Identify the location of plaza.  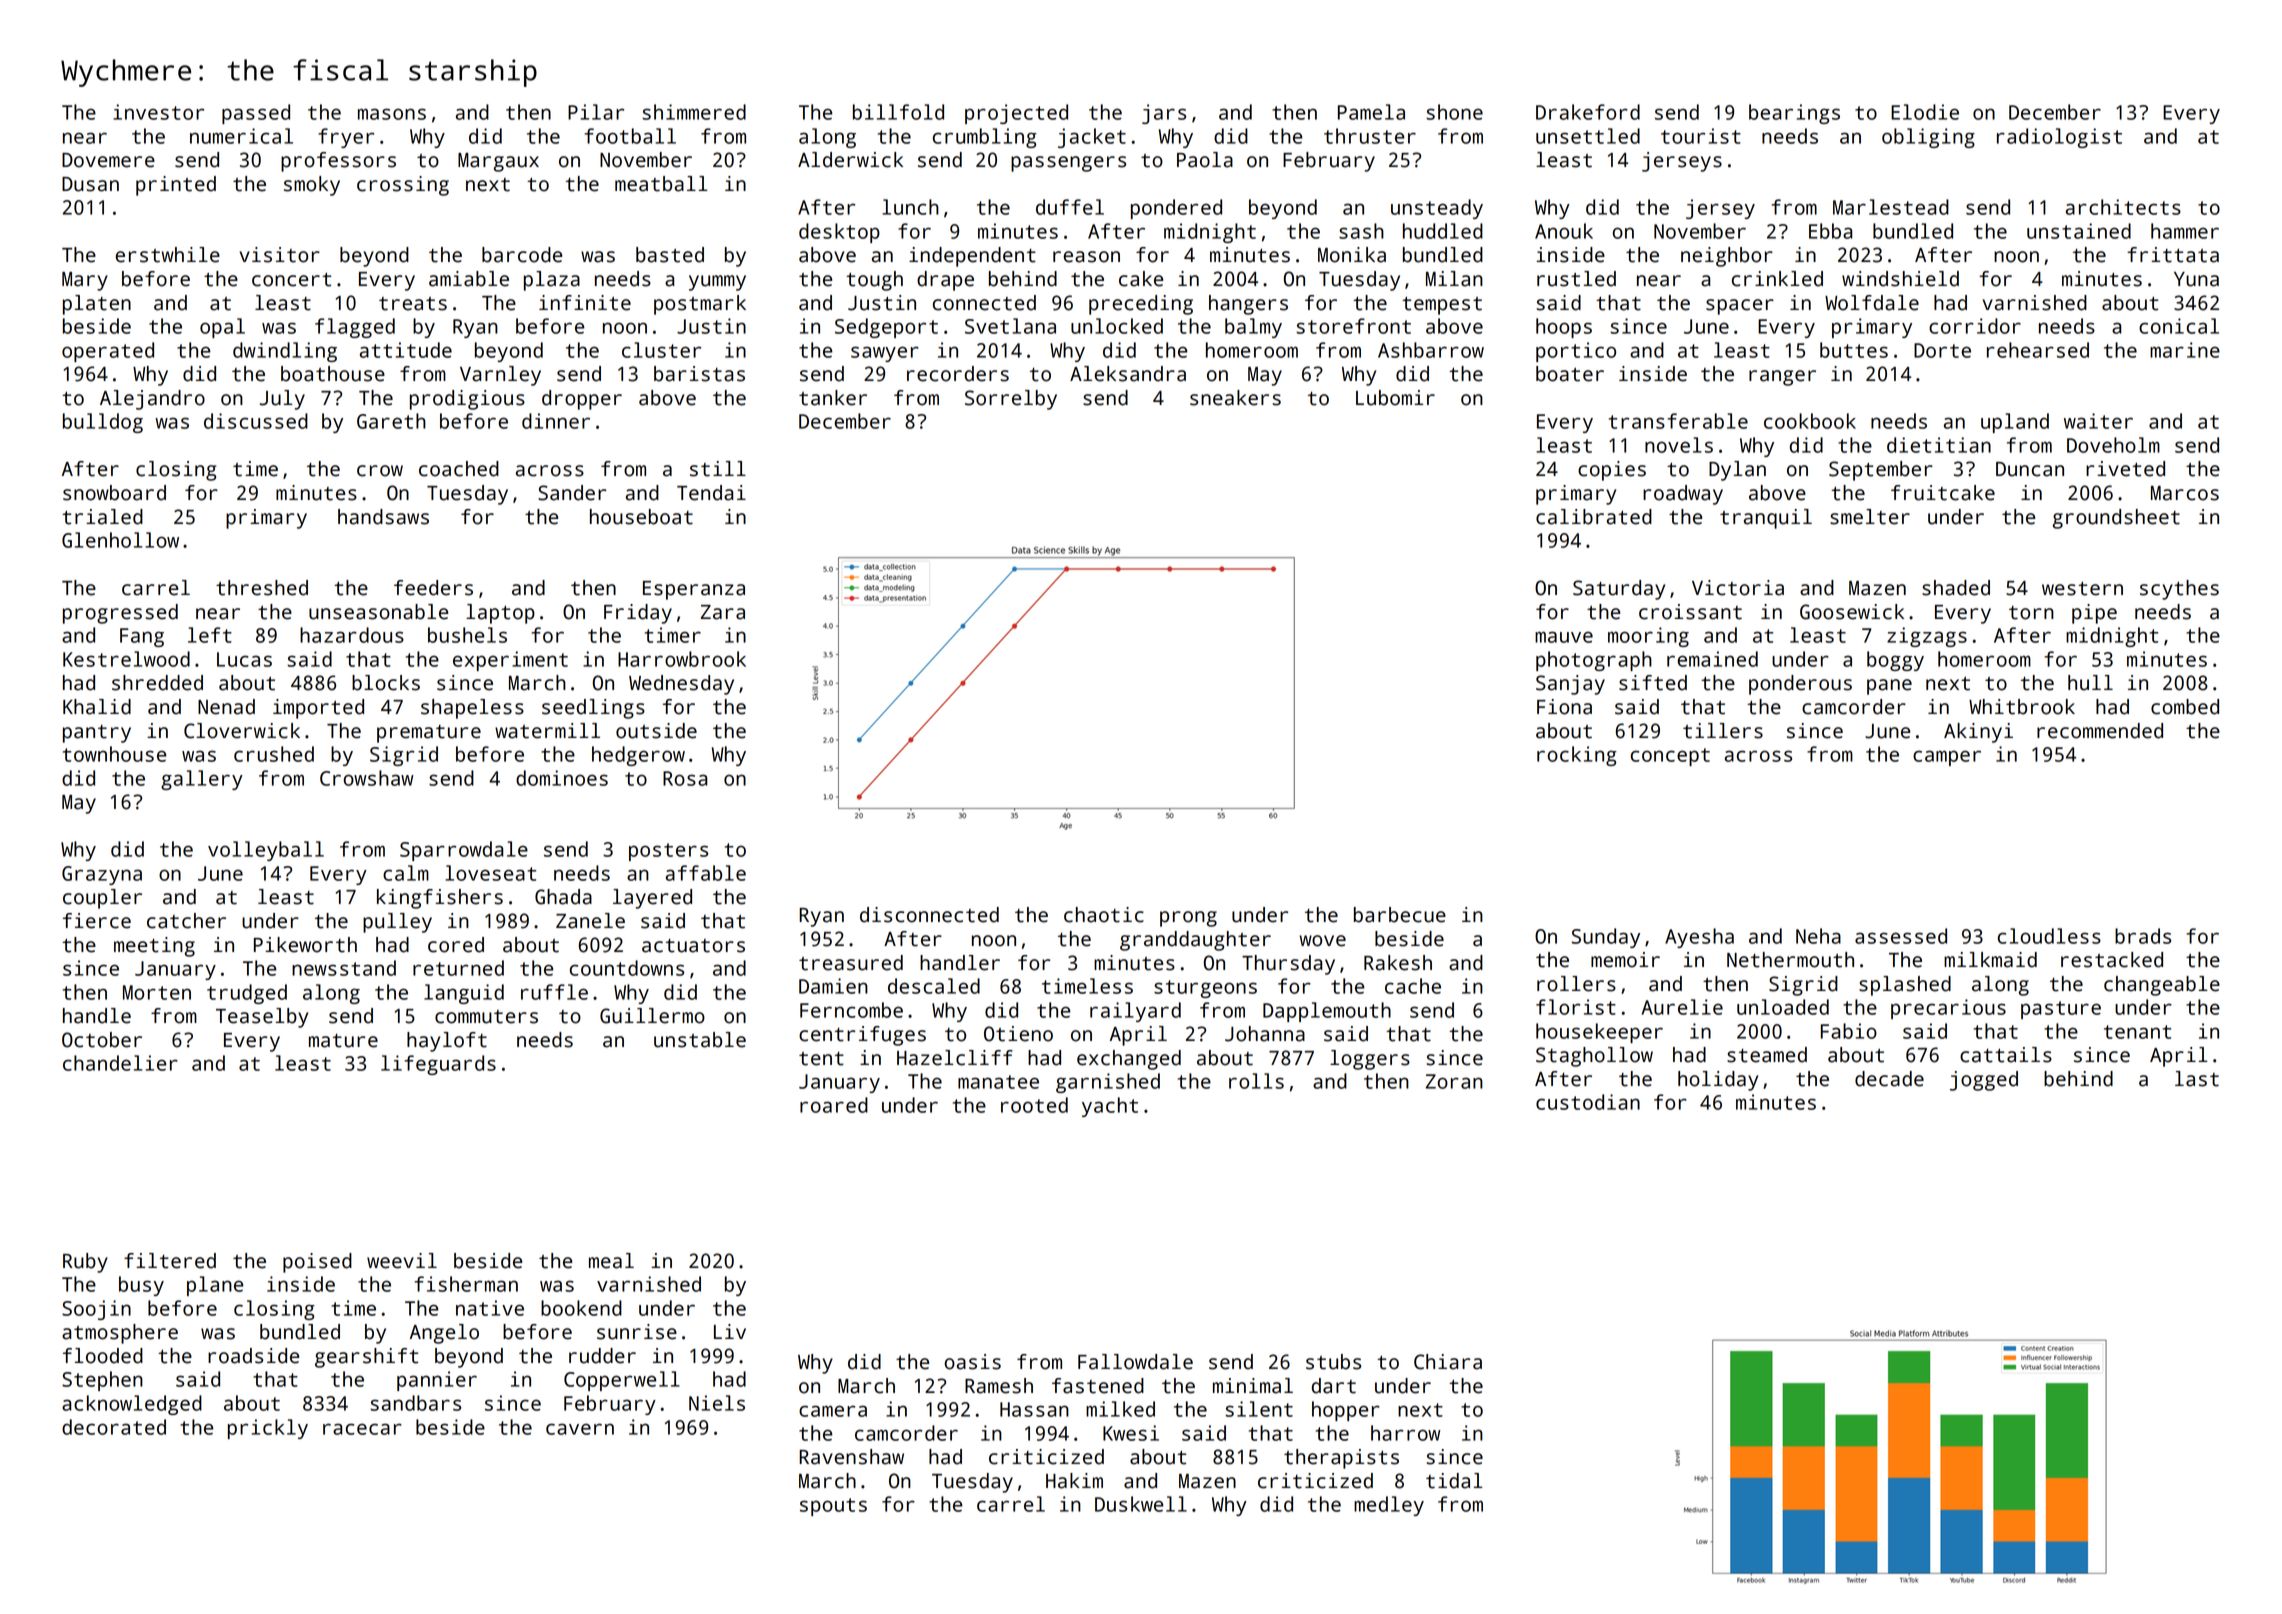
(552, 281).
